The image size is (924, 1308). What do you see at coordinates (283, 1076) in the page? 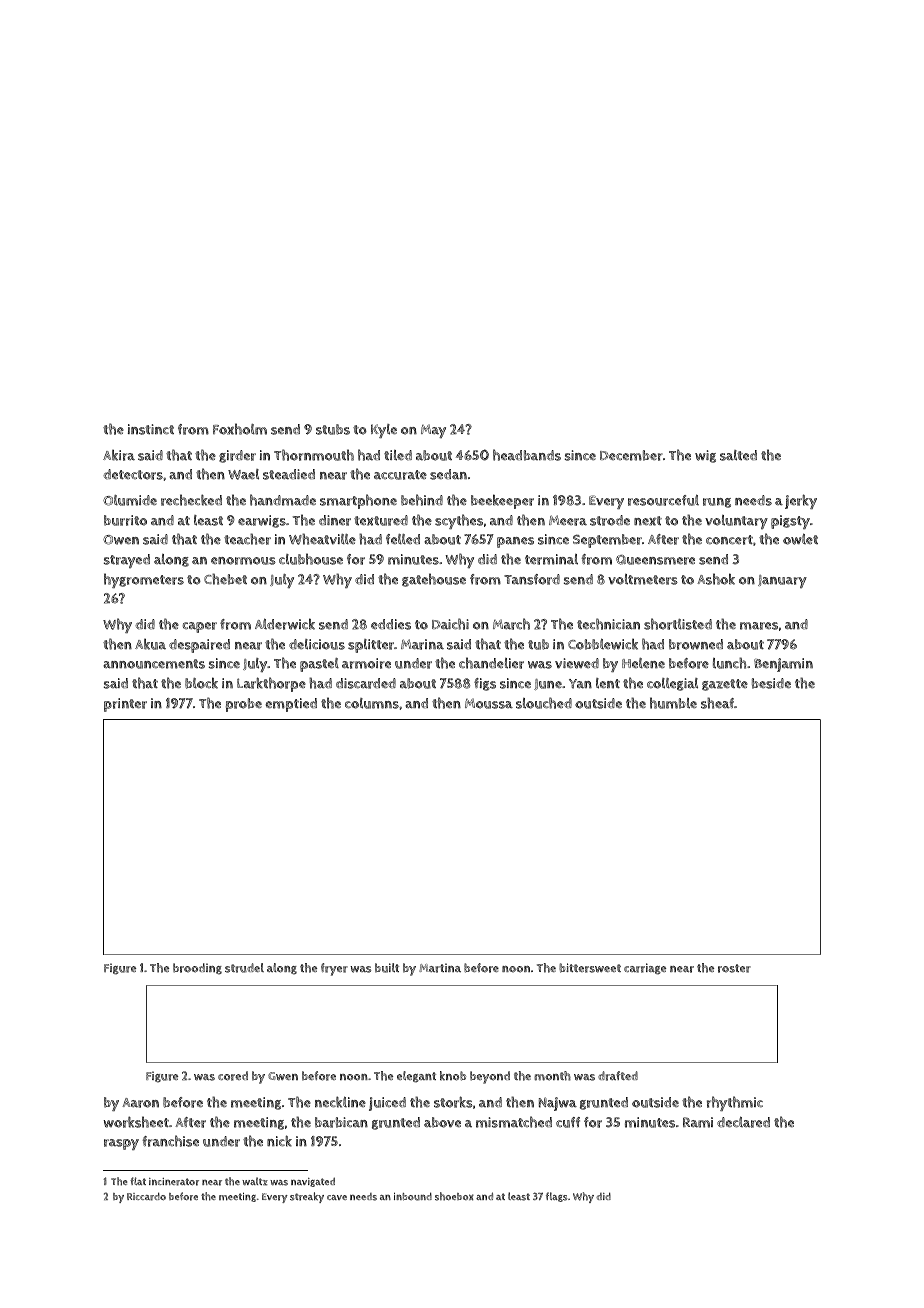
I see `Gwen` at bounding box center [283, 1076].
